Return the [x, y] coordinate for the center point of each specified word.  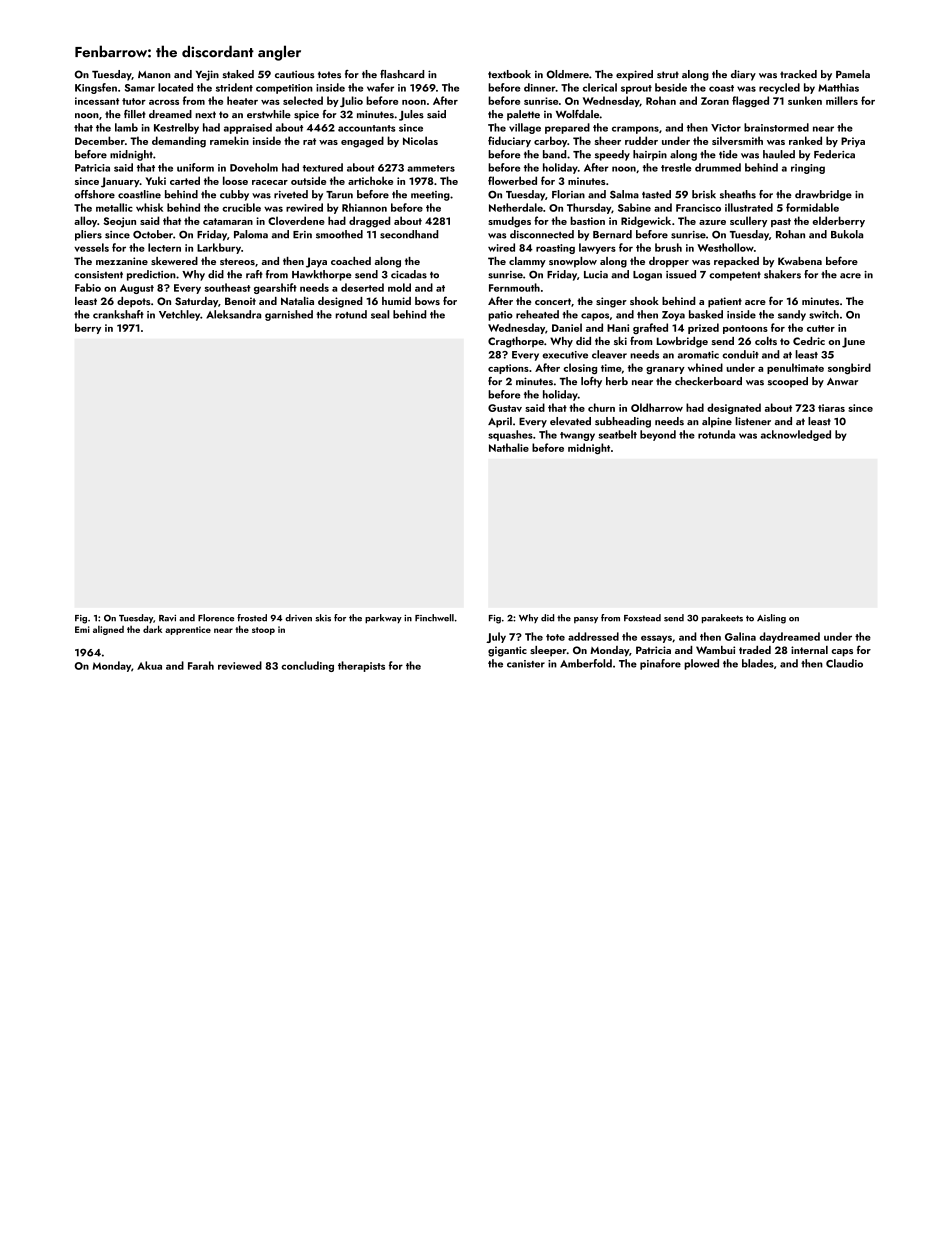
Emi [82, 629]
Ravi [167, 618]
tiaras [831, 408]
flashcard [402, 74]
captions [508, 369]
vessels [91, 247]
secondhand [409, 234]
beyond [658, 435]
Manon [154, 74]
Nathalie [509, 447]
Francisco [698, 208]
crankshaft [118, 314]
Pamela [853, 74]
